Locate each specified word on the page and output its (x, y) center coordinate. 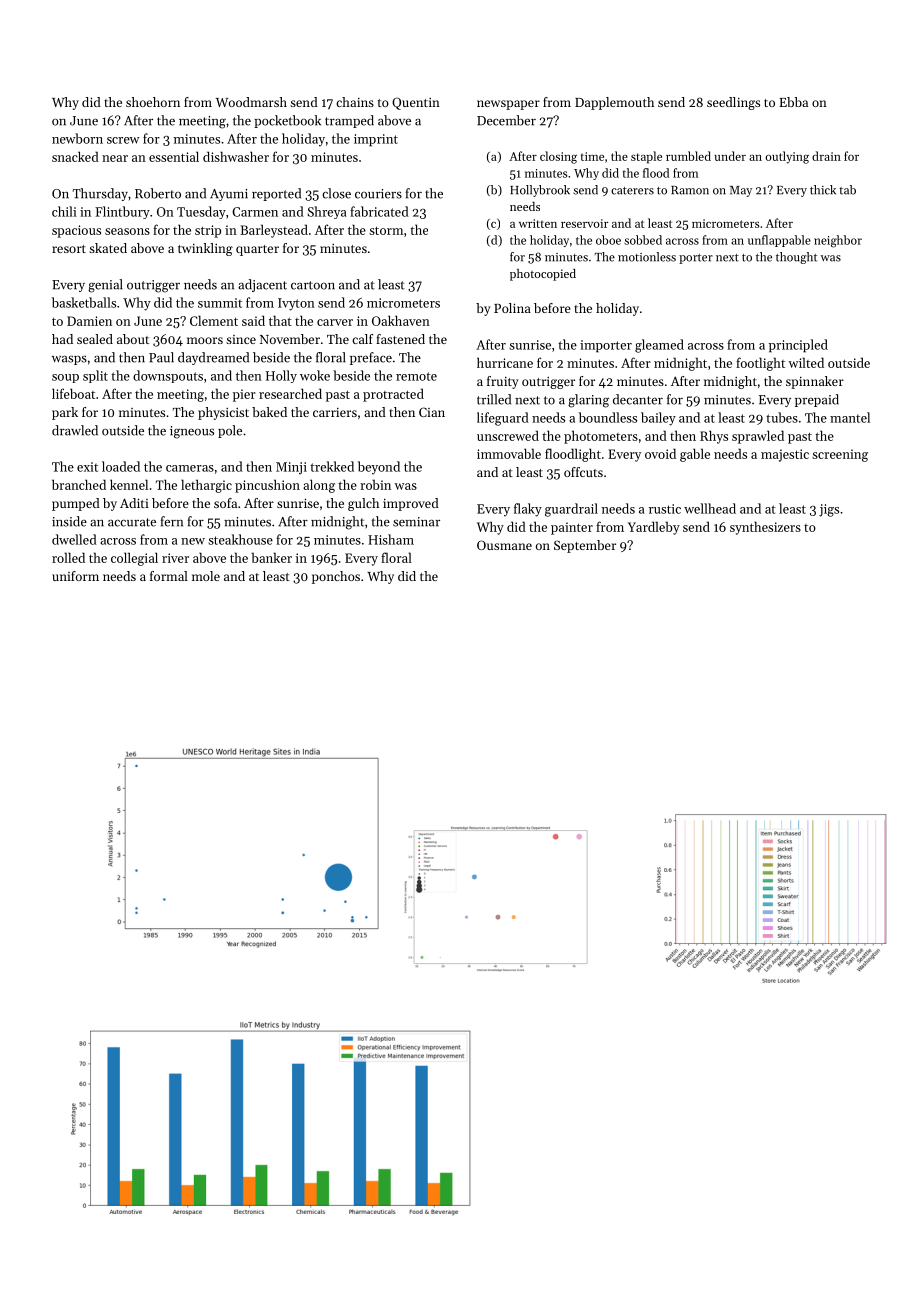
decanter (638, 399)
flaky (528, 510)
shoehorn (153, 102)
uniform (75, 576)
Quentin (416, 103)
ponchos (336, 577)
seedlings (733, 103)
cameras (190, 468)
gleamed (659, 346)
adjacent (262, 285)
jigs (829, 510)
